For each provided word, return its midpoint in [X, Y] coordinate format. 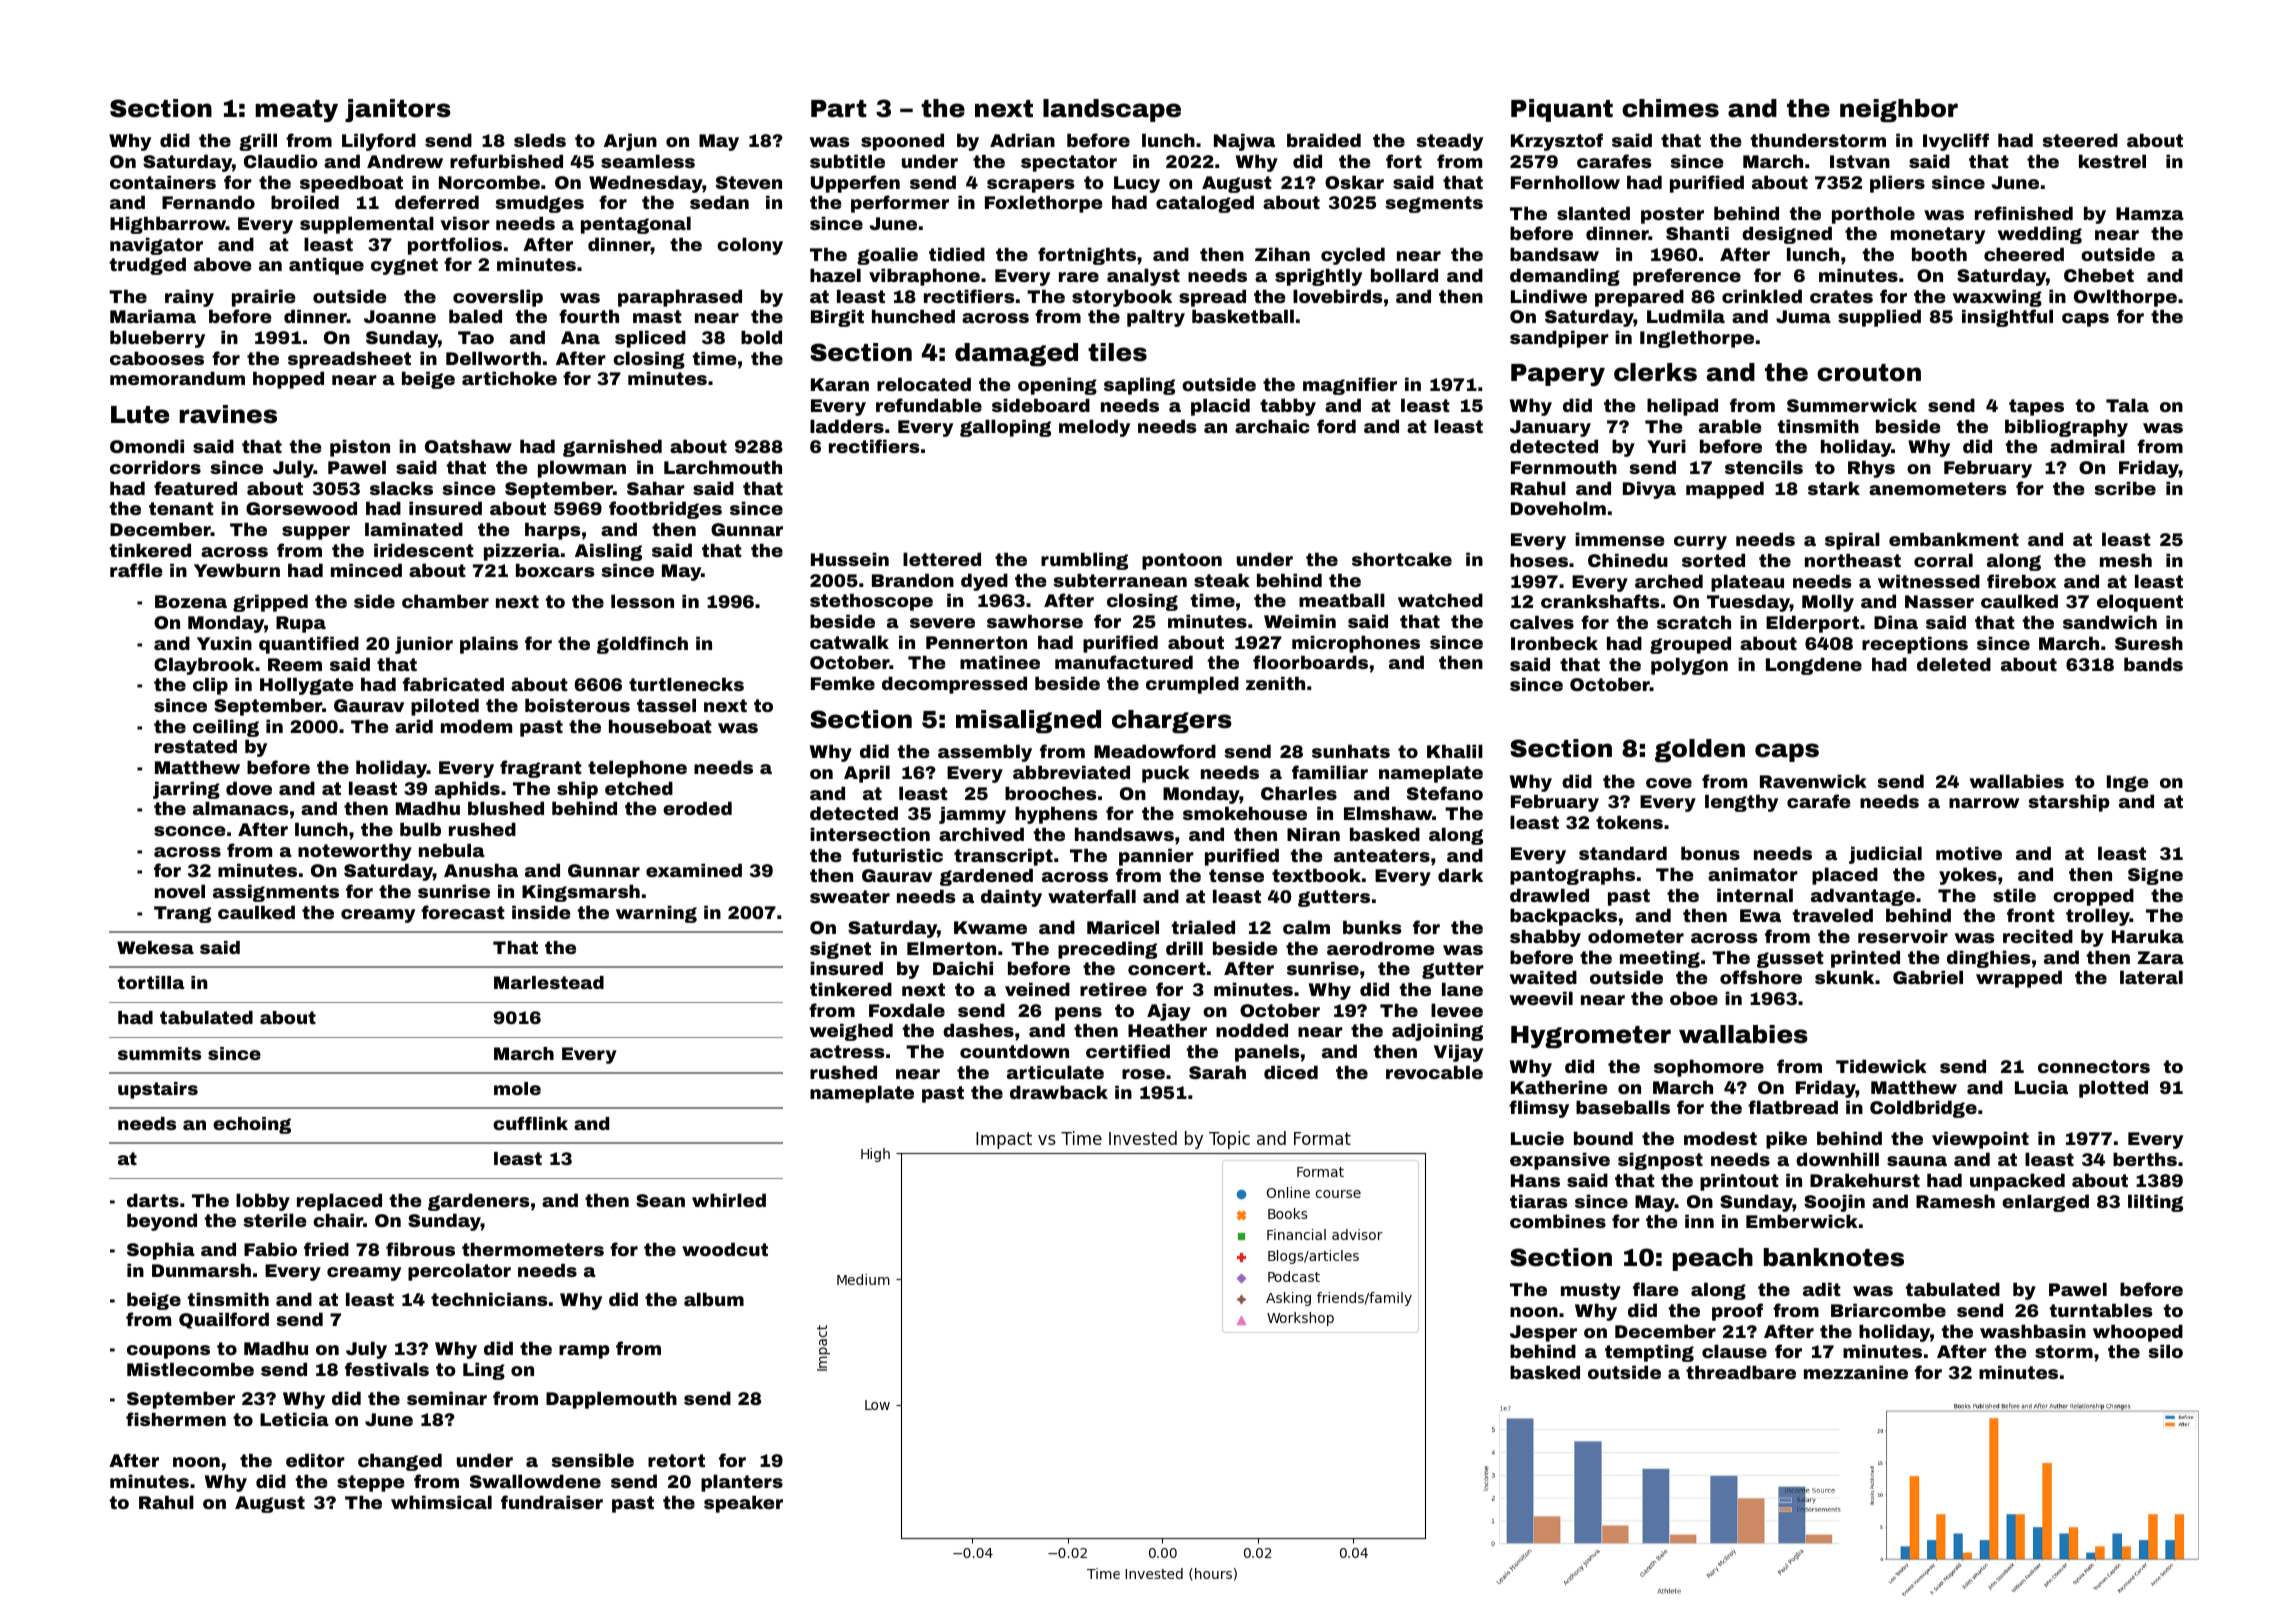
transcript [1003, 857]
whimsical [441, 1502]
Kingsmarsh [581, 893]
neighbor [1899, 110]
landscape [1112, 110]
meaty [296, 111]
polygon [1689, 666]
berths [2145, 1159]
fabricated [453, 684]
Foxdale [907, 1010]
